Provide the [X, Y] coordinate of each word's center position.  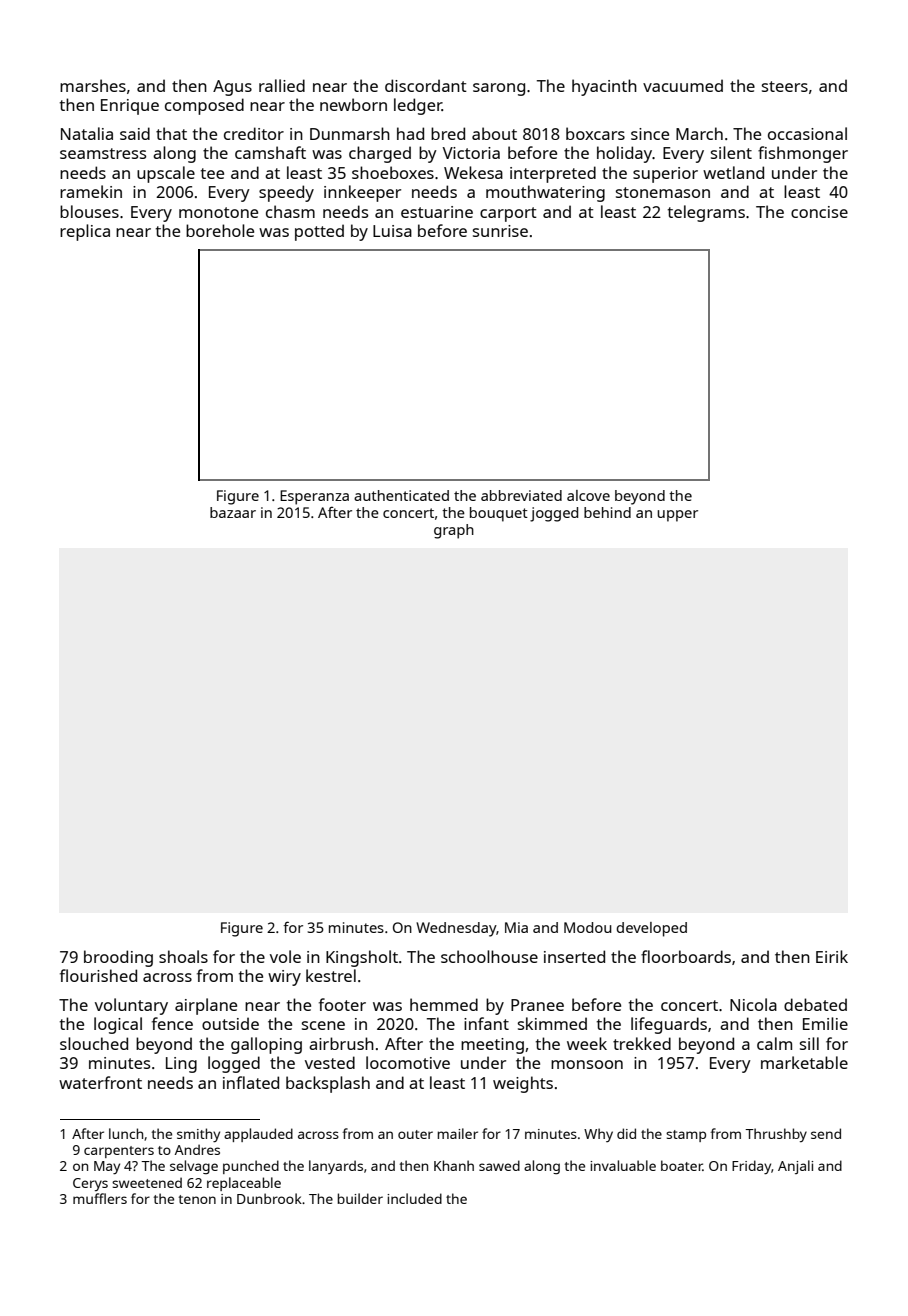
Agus [232, 88]
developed [651, 929]
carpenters [119, 1152]
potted [319, 232]
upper [677, 516]
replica [85, 232]
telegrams [706, 213]
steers [785, 86]
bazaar [233, 512]
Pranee [537, 1005]
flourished [98, 975]
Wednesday [456, 929]
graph [454, 531]
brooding [118, 958]
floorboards [686, 956]
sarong [499, 89]
